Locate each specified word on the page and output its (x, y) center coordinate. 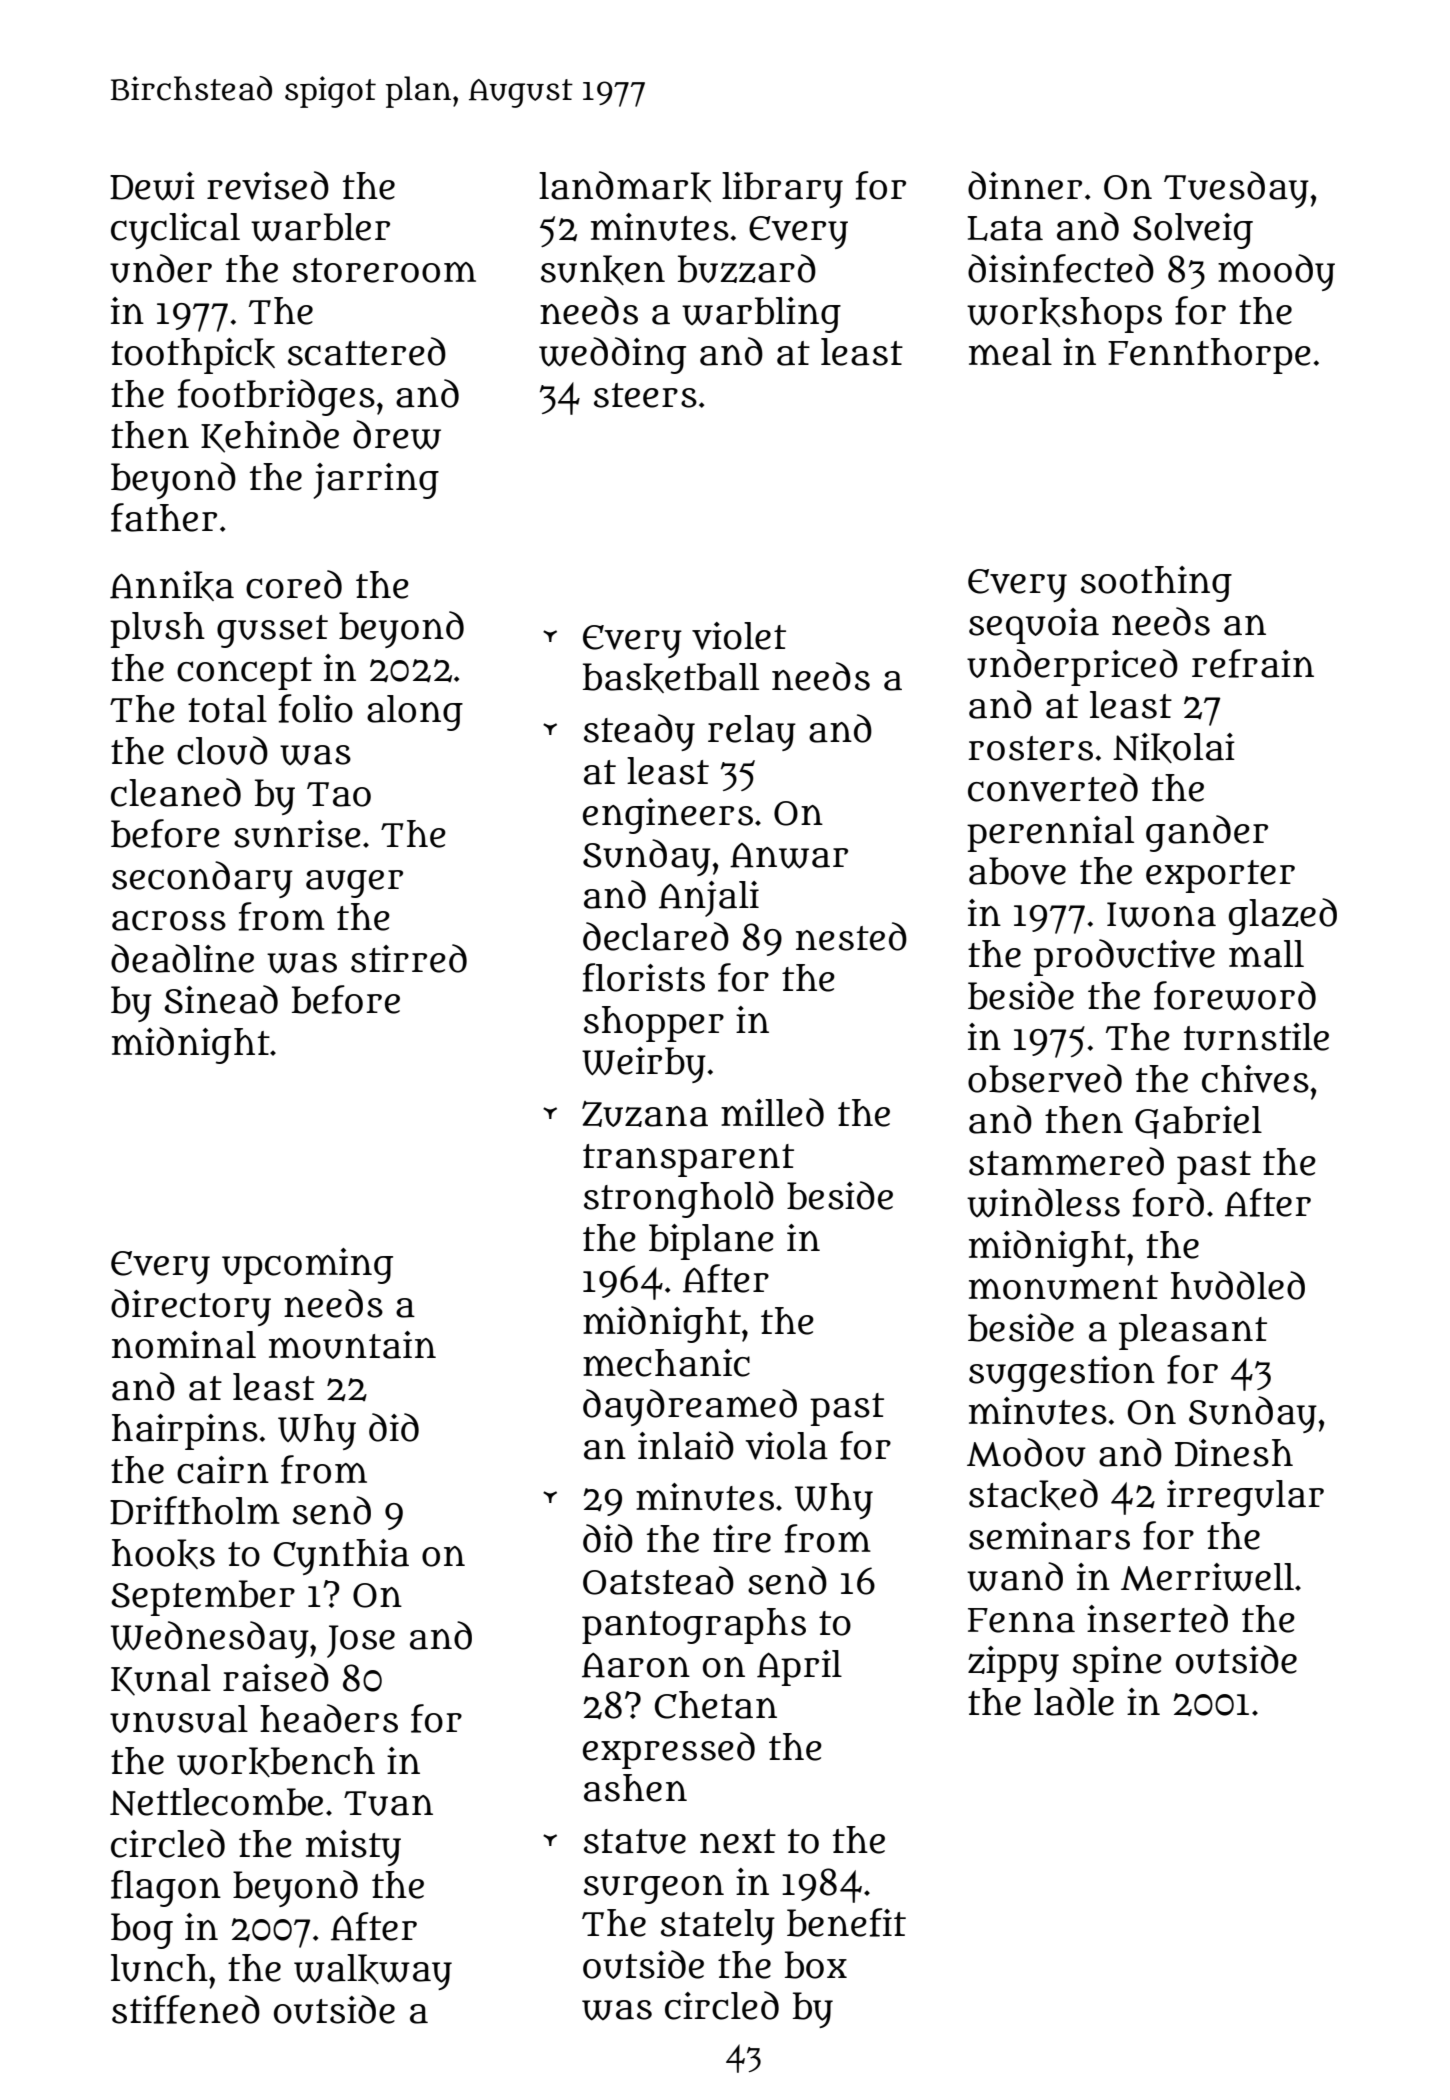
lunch (159, 1968)
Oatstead (658, 1580)
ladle (1074, 1701)
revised (268, 185)
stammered (1066, 1161)
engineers (668, 816)
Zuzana (645, 1114)
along (415, 713)
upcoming (307, 1266)
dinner (1025, 185)
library (782, 190)
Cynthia (341, 1557)
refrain (1253, 663)
